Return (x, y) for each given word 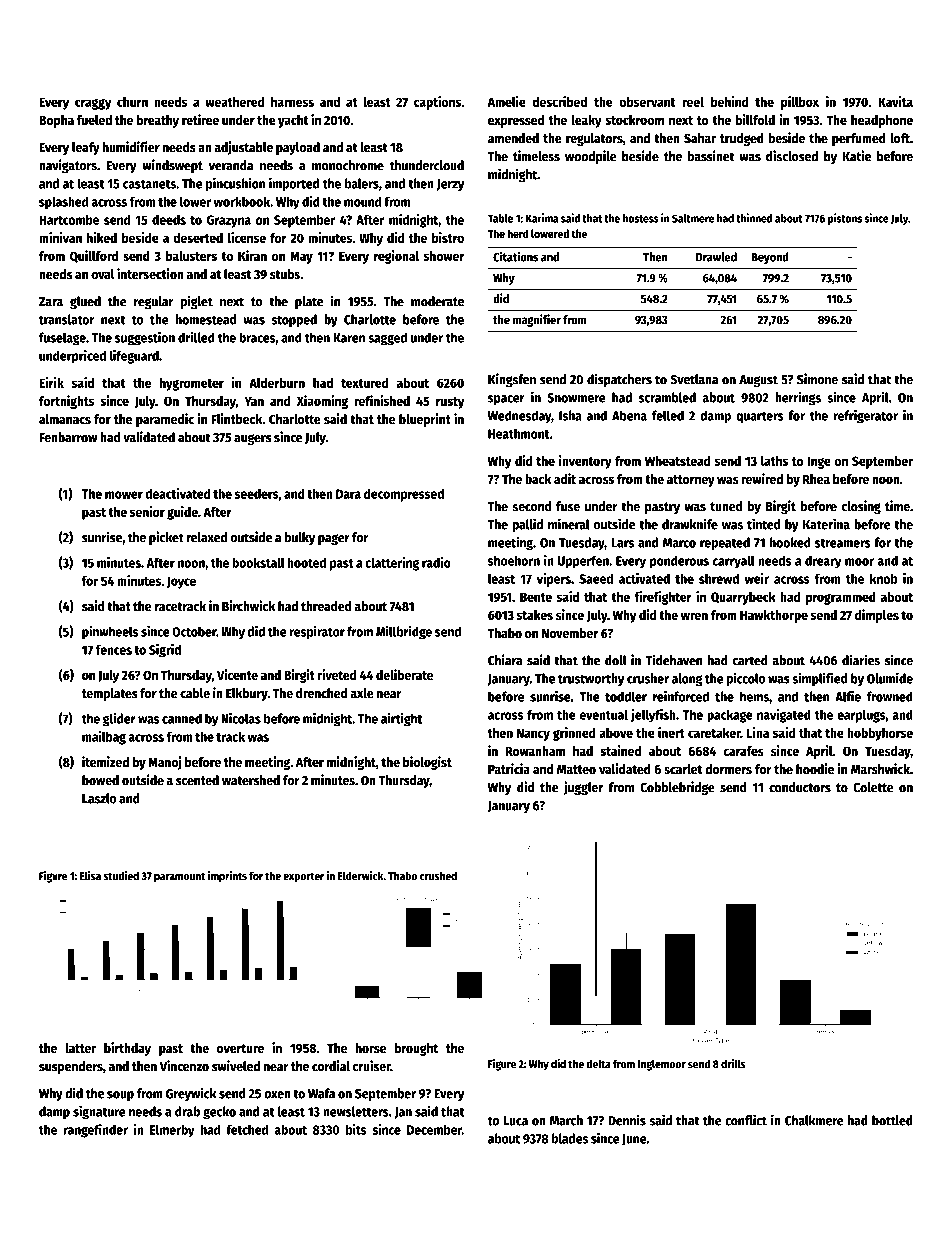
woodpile (591, 157)
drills (733, 1063)
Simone (817, 379)
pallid (527, 525)
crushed (438, 875)
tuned (726, 506)
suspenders (71, 1067)
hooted (306, 562)
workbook (242, 201)
